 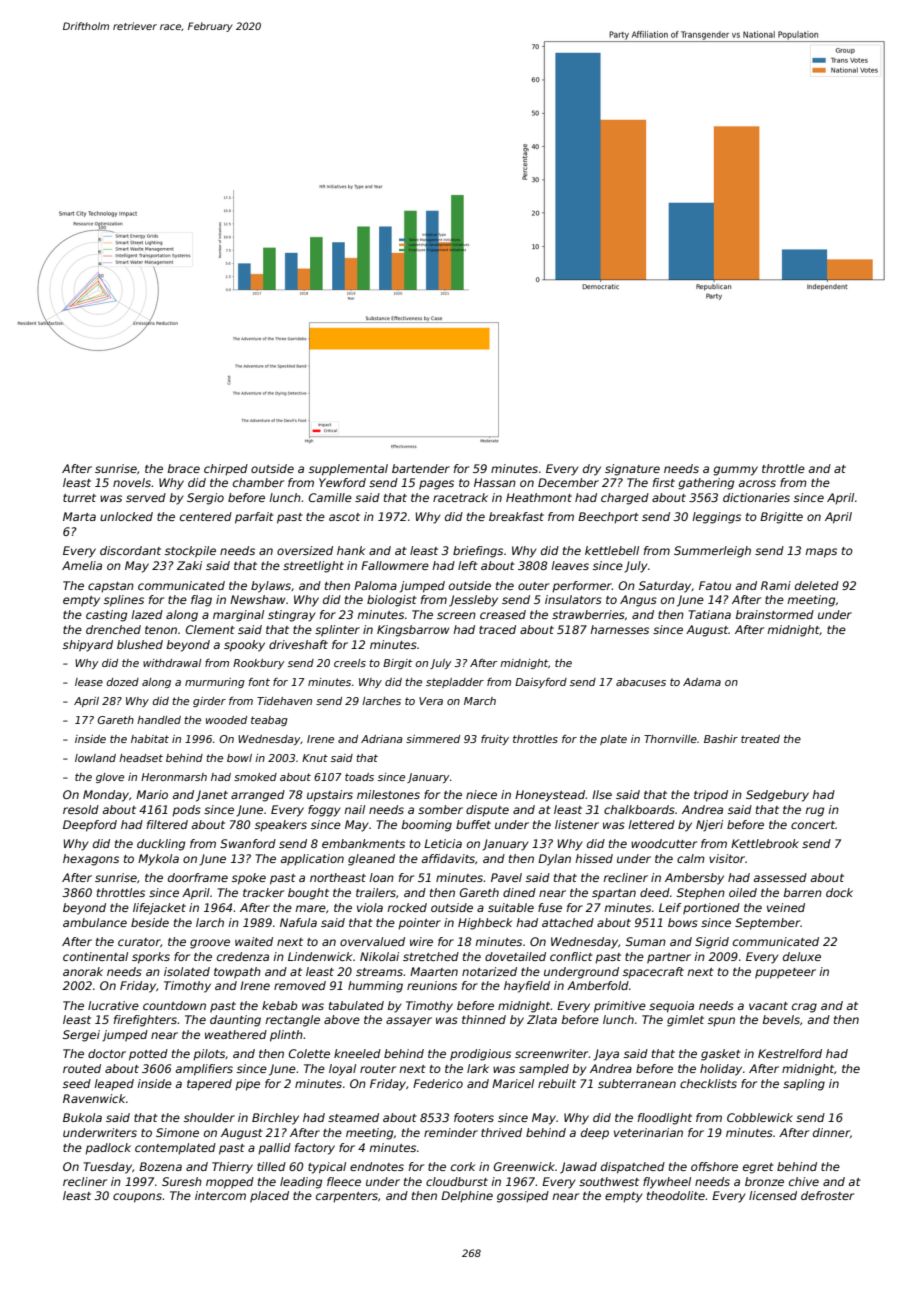 I want to click on deleted, so click(x=817, y=585).
